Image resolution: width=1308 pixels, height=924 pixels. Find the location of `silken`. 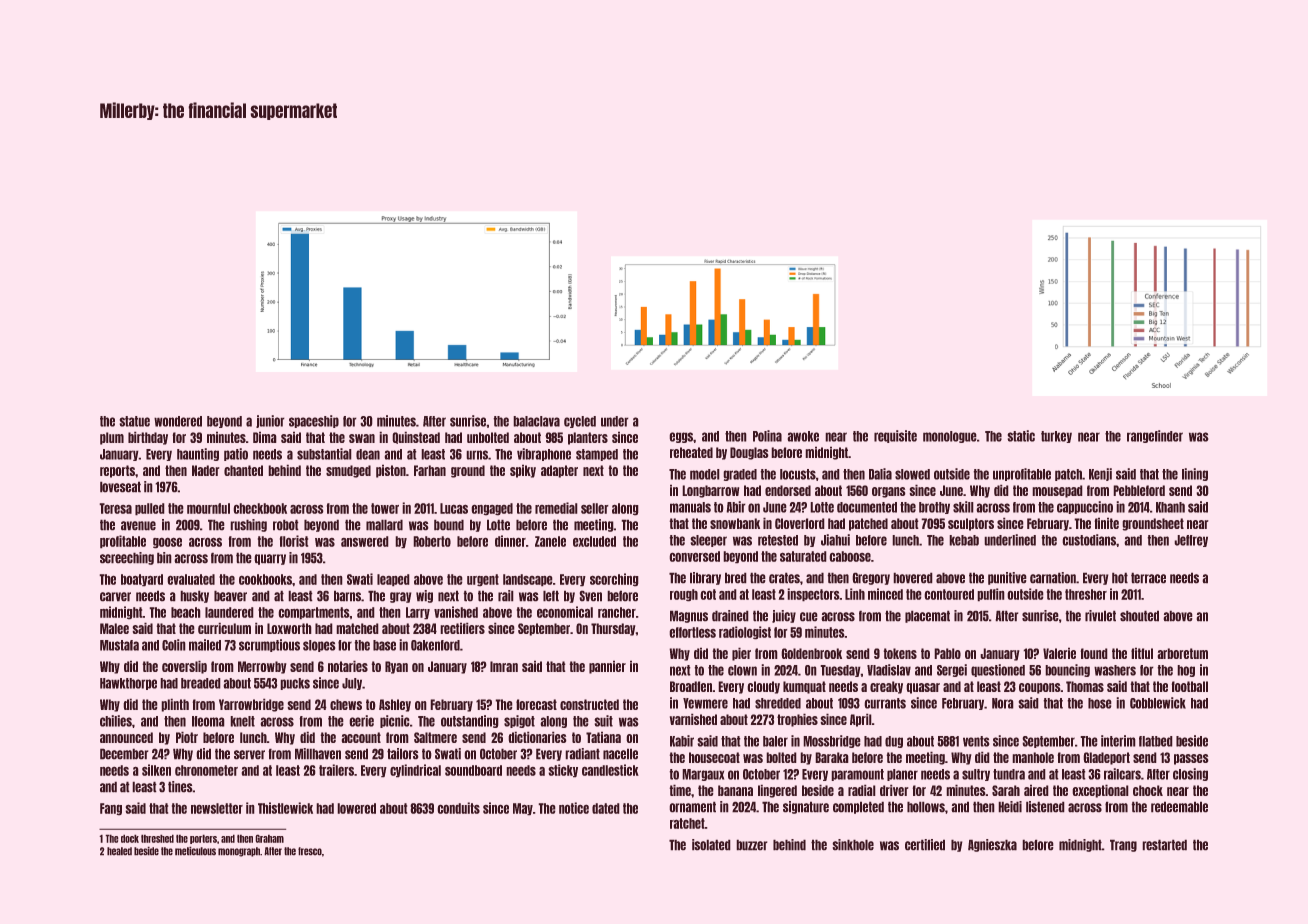

silken is located at coordinates (156, 770).
